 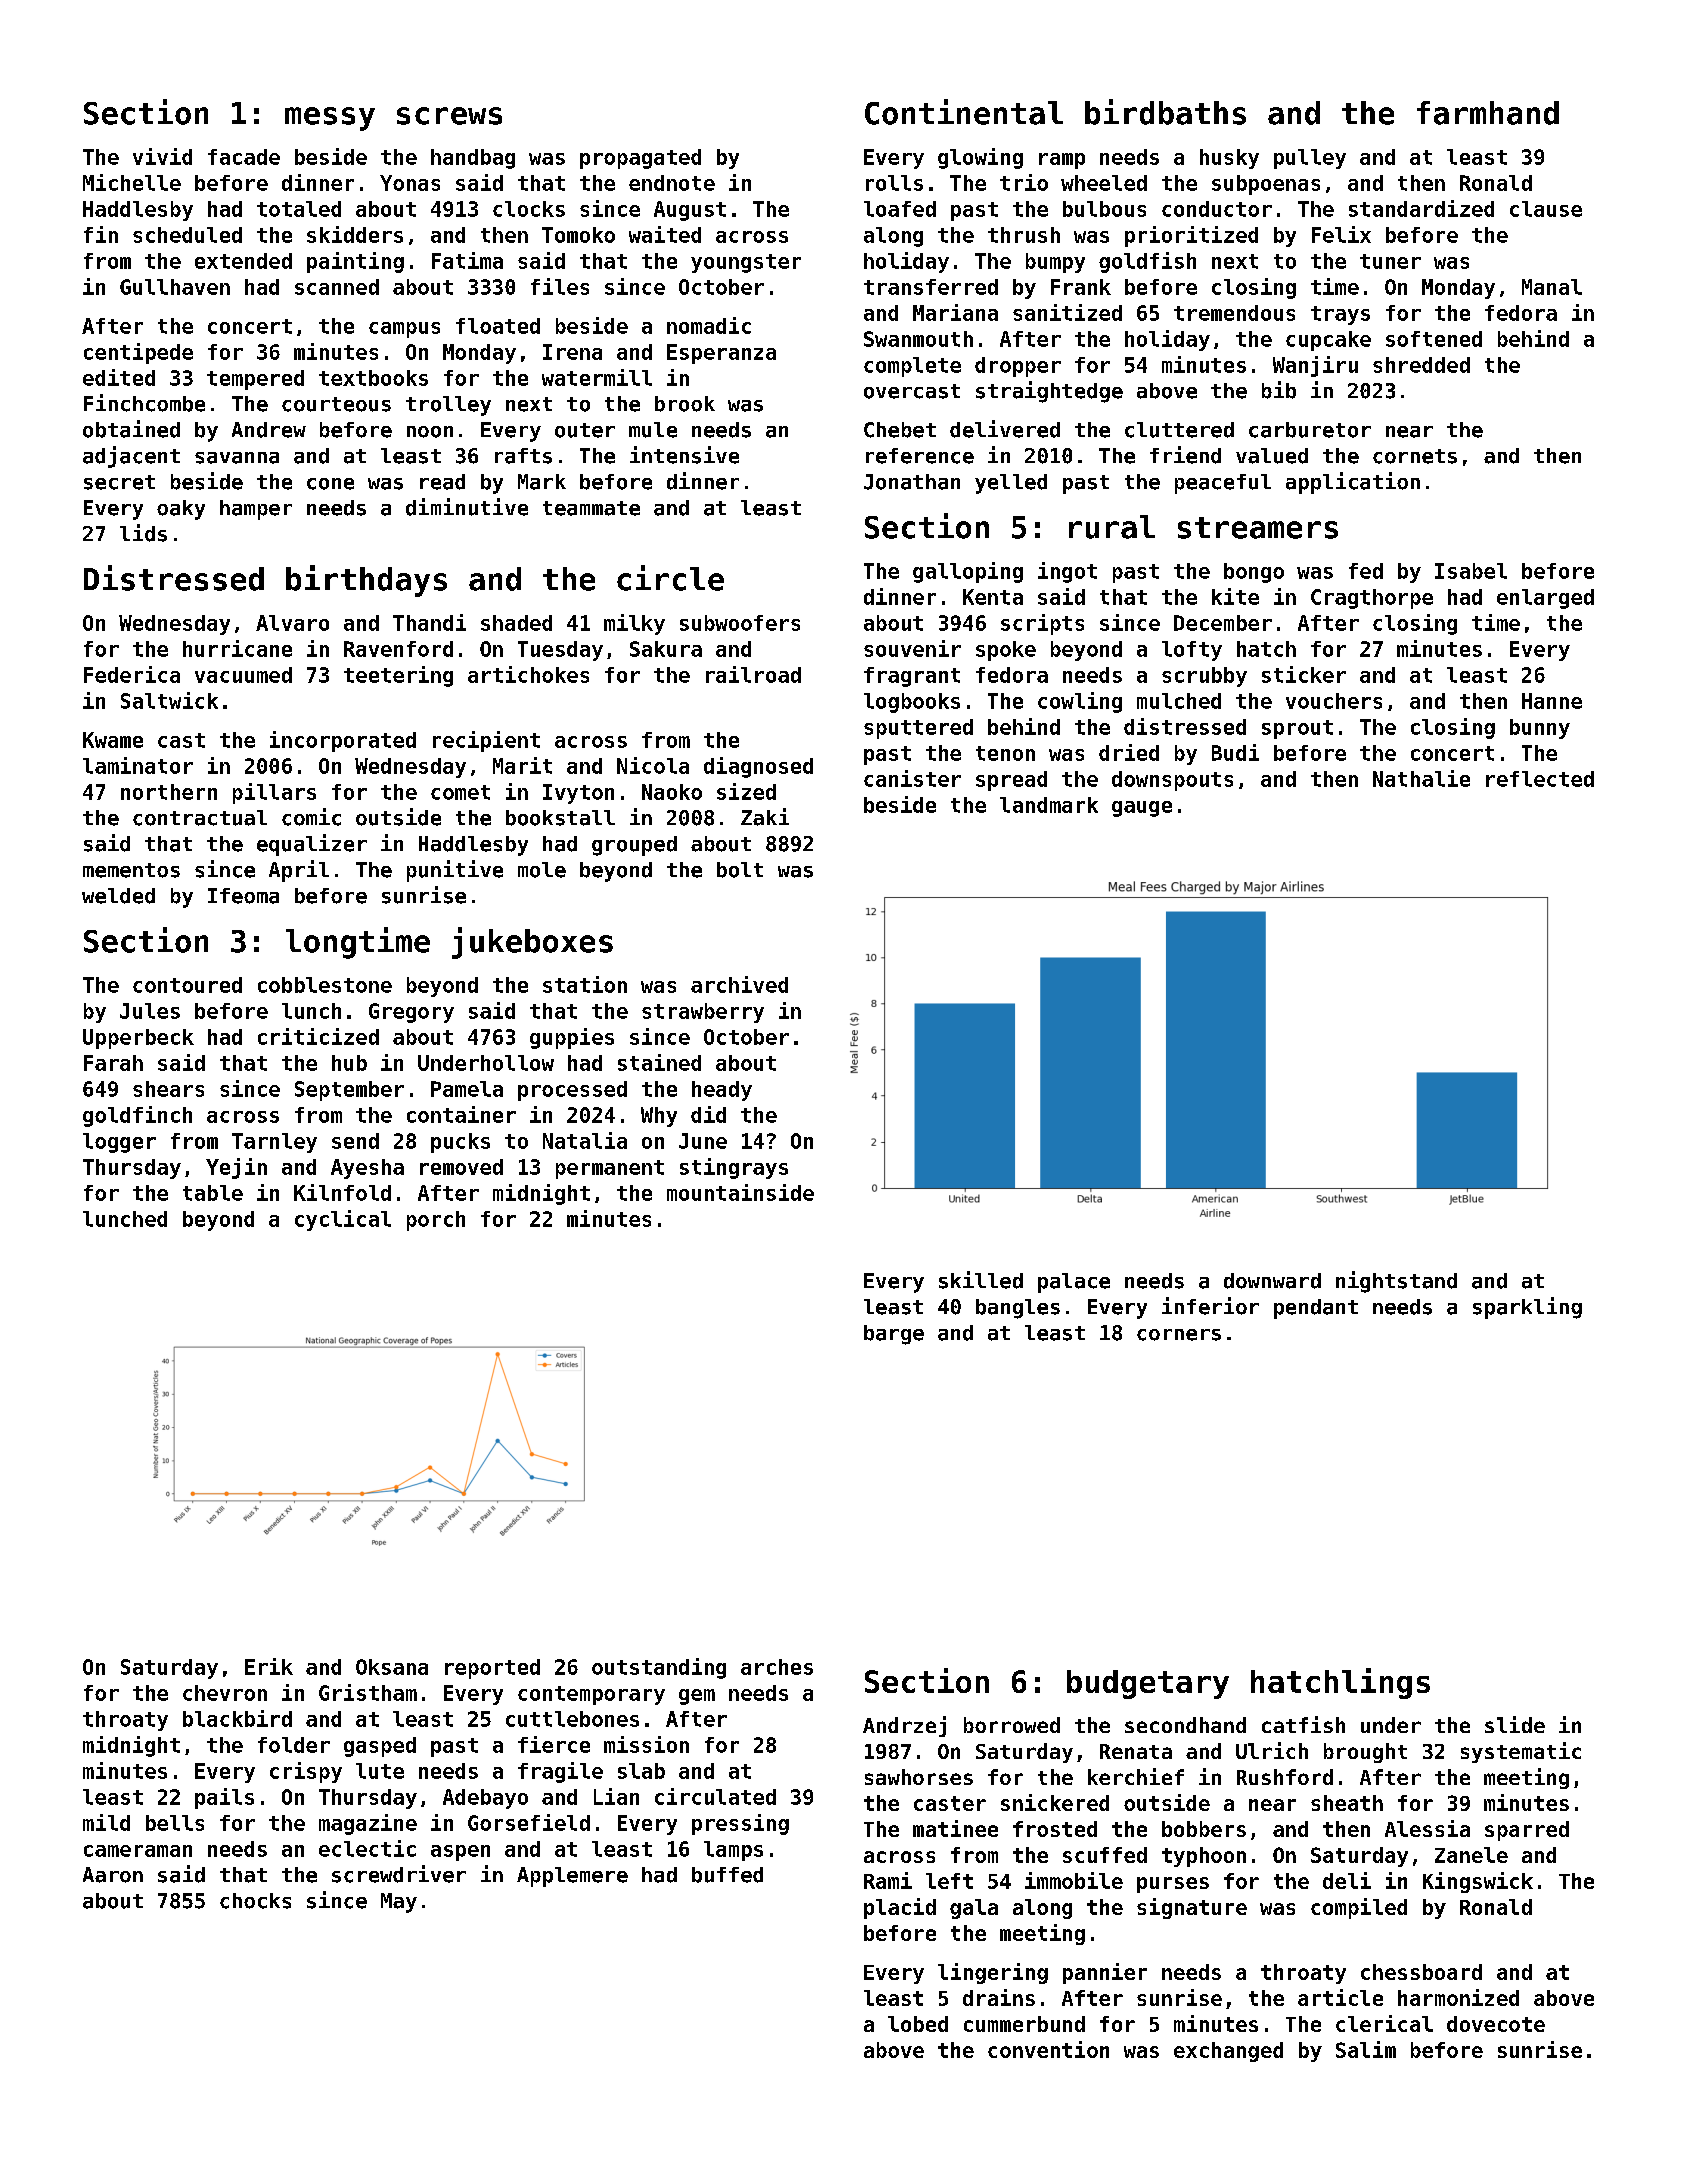 What do you see at coordinates (1018, 1309) in the screenshot?
I see `bangles` at bounding box center [1018, 1309].
